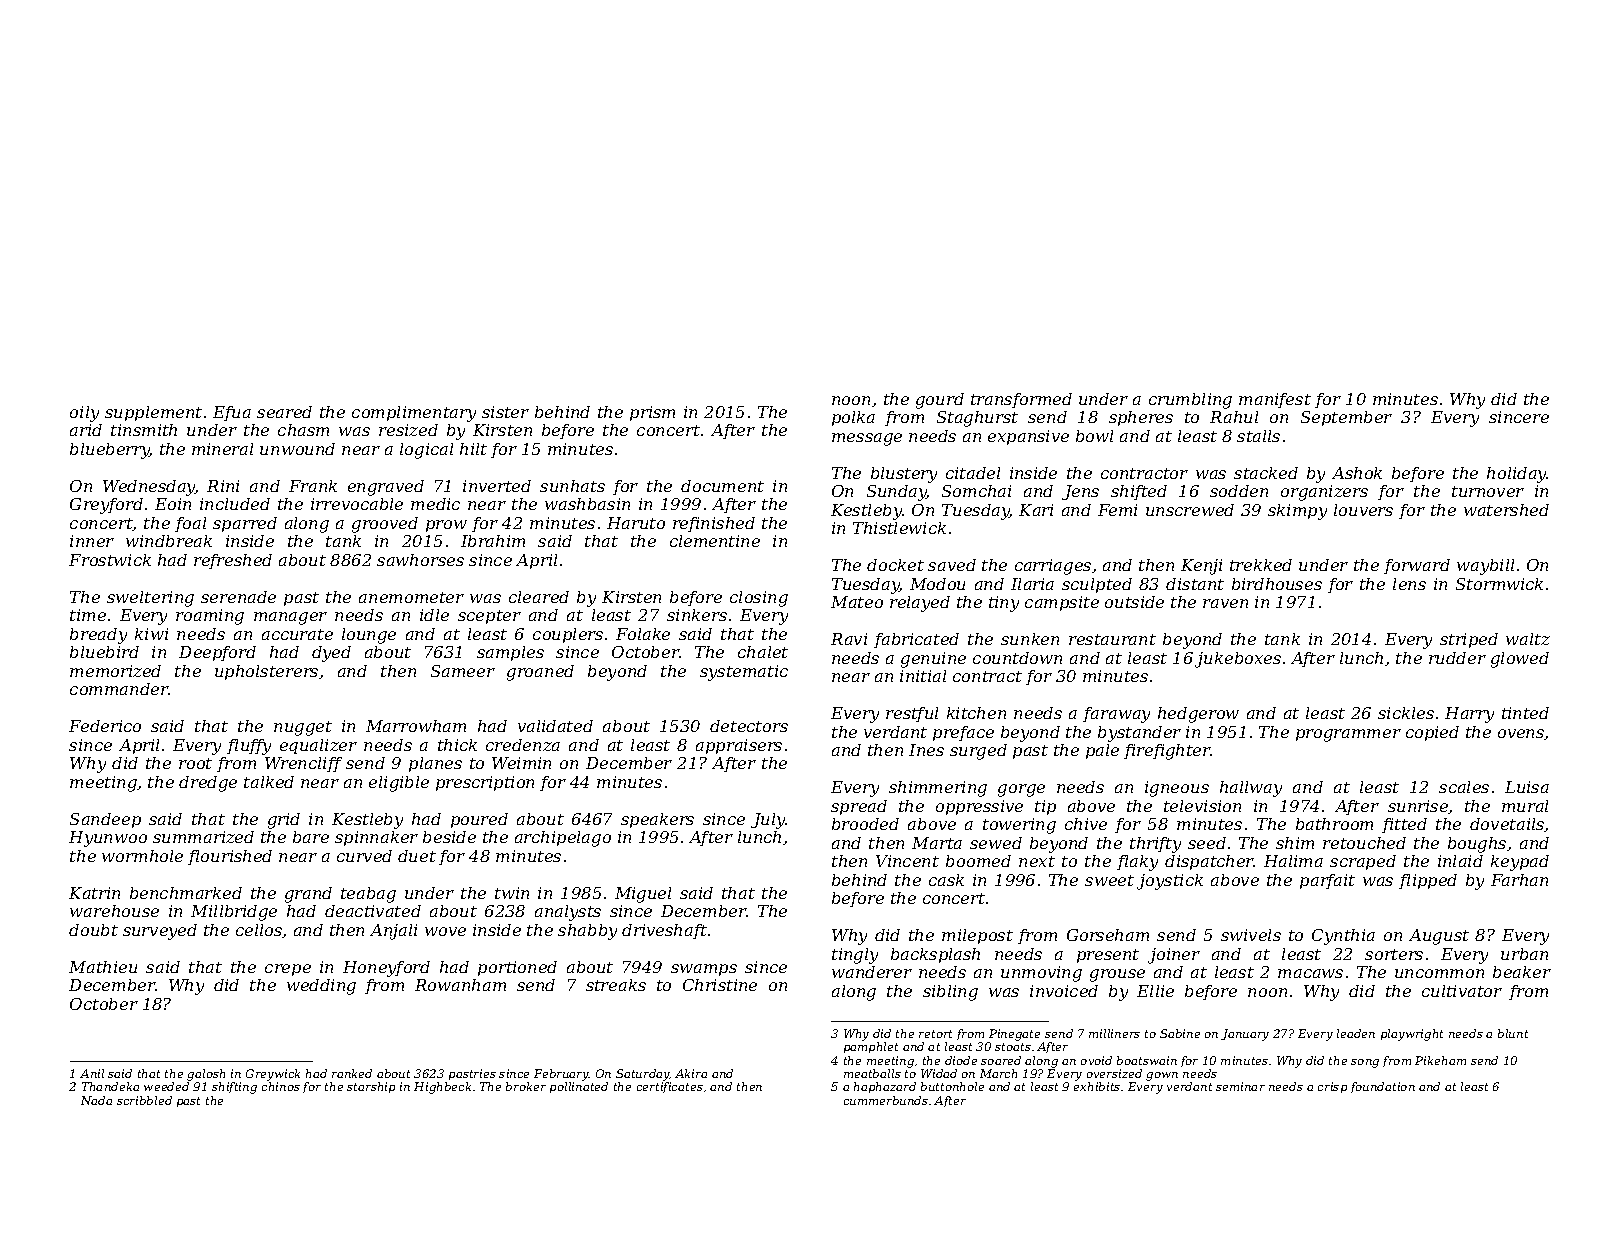 The image size is (1620, 1252). What do you see at coordinates (357, 504) in the screenshot?
I see `irrevocable` at bounding box center [357, 504].
